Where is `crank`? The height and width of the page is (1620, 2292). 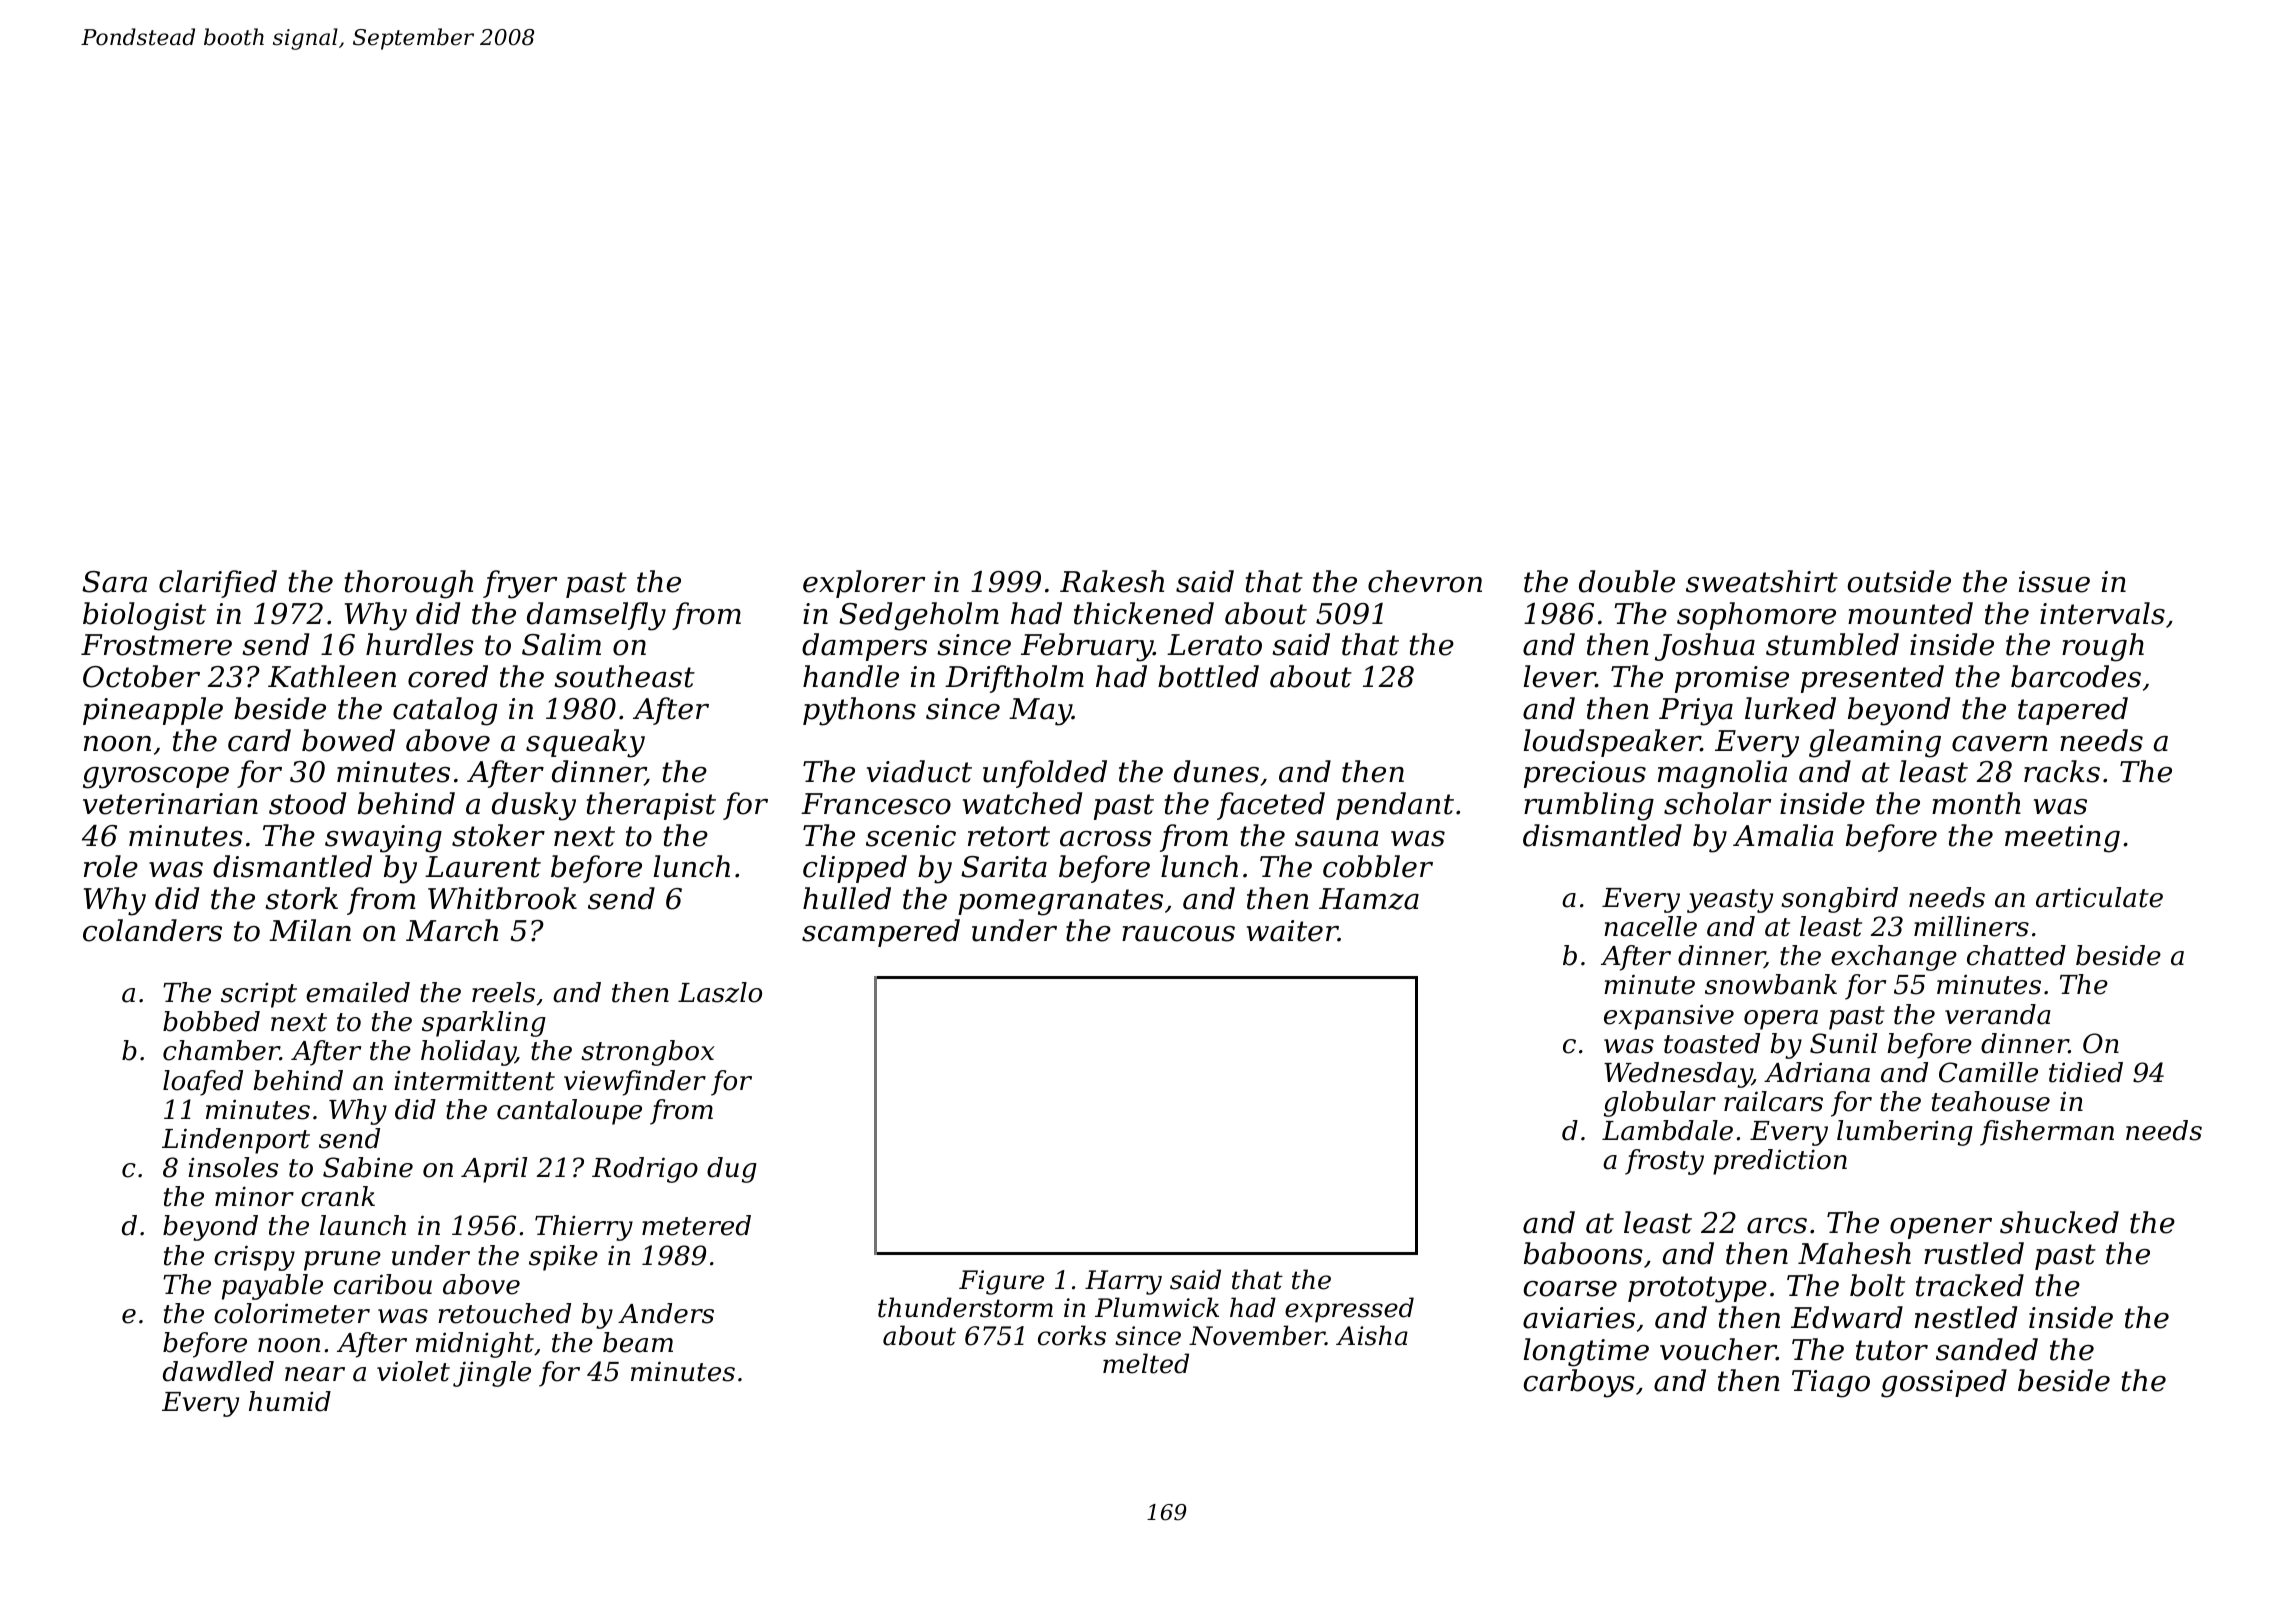
crank is located at coordinates (338, 1196).
